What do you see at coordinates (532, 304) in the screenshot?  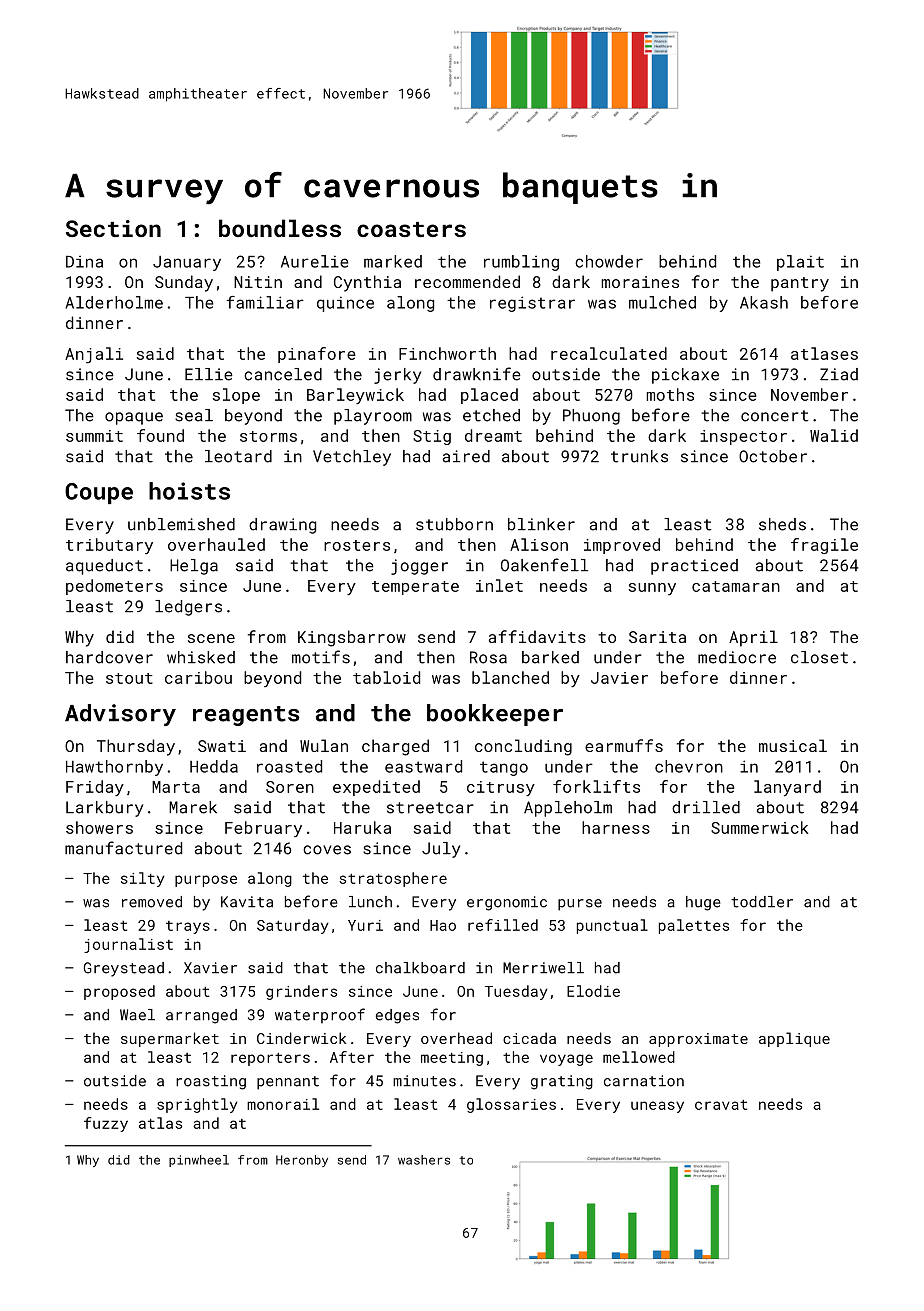 I see `registrar` at bounding box center [532, 304].
